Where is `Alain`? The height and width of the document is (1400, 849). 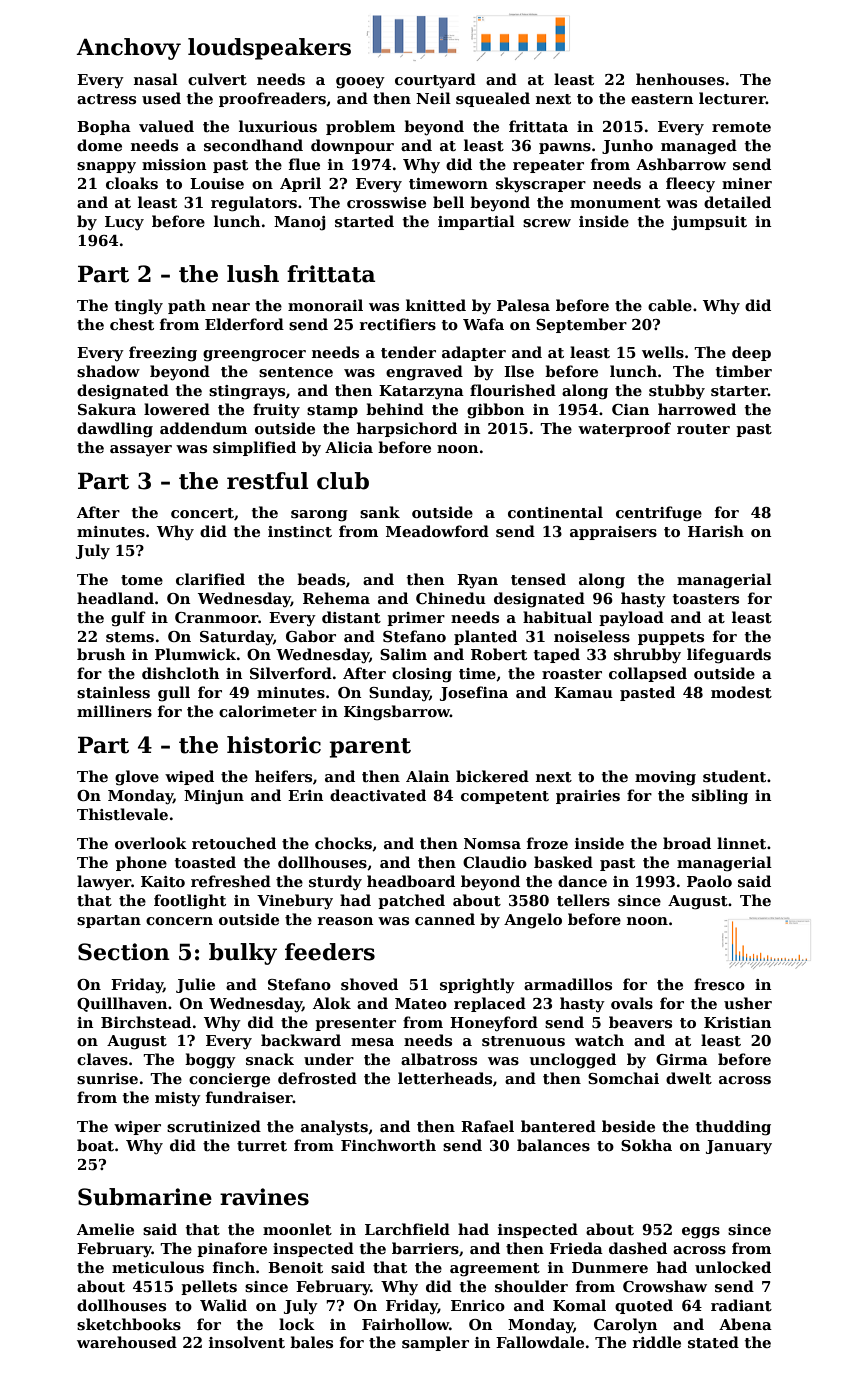 Alain is located at coordinates (427, 776).
